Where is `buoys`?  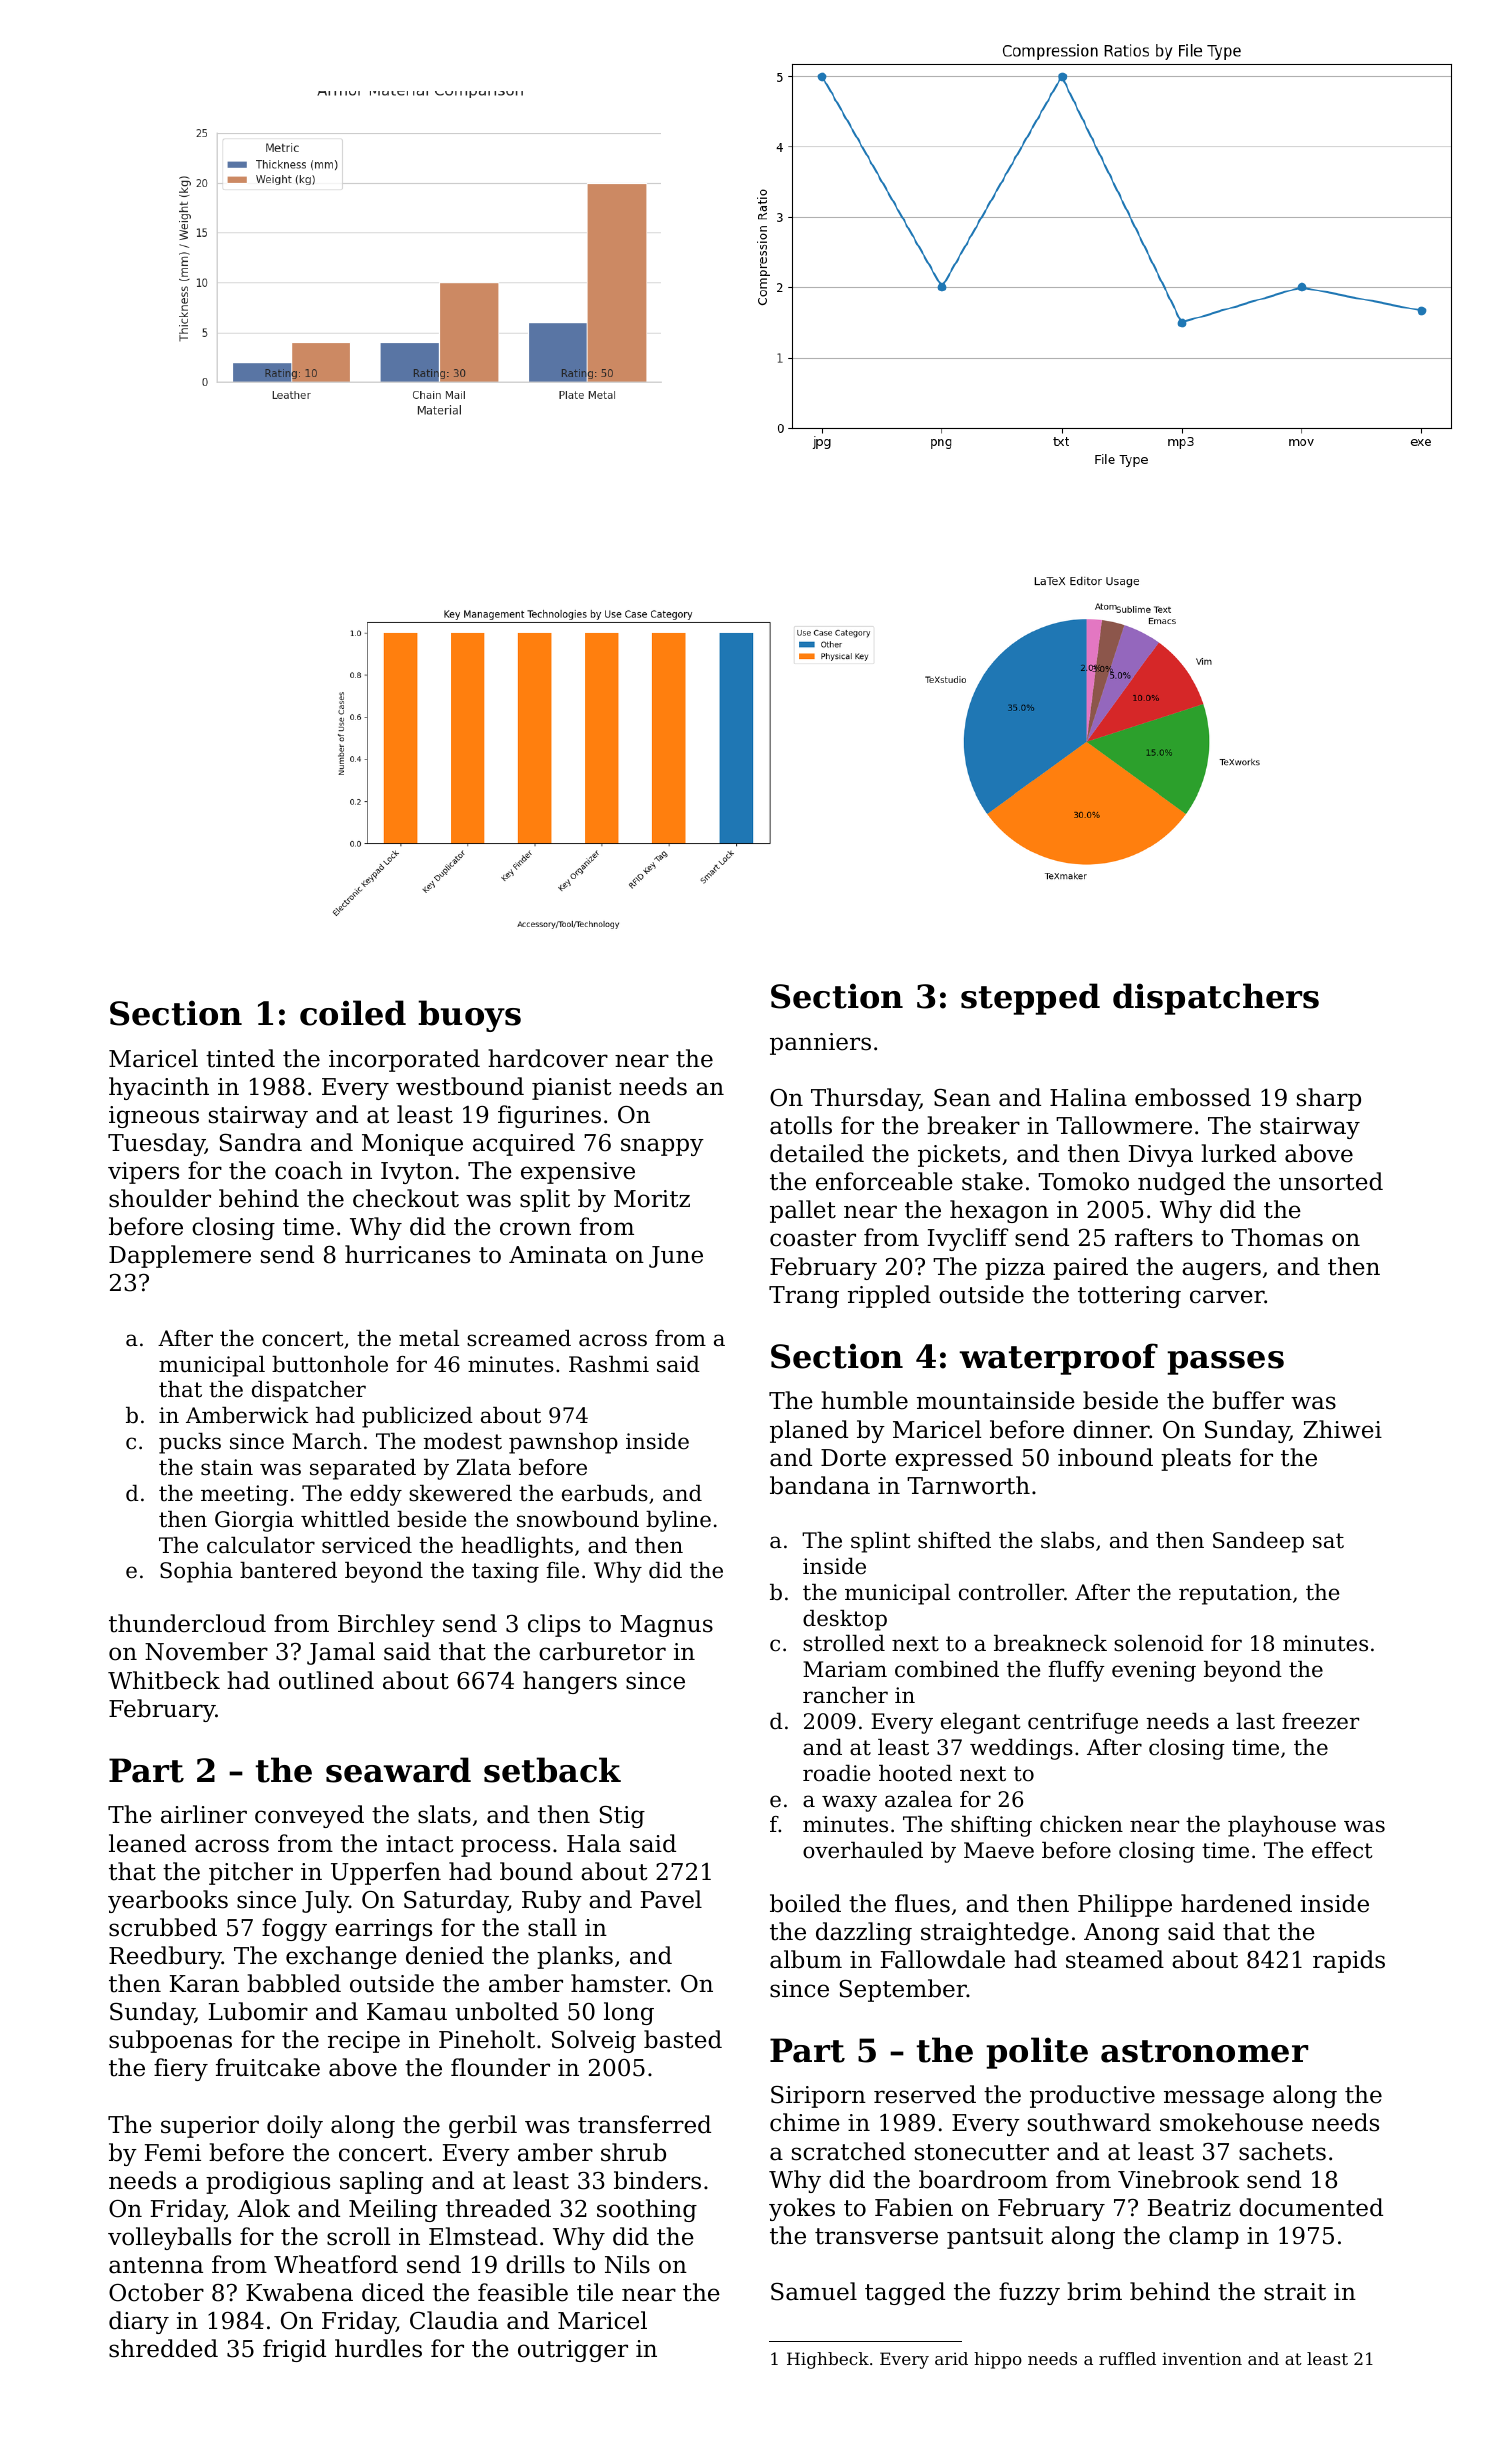 buoys is located at coordinates (469, 1016).
